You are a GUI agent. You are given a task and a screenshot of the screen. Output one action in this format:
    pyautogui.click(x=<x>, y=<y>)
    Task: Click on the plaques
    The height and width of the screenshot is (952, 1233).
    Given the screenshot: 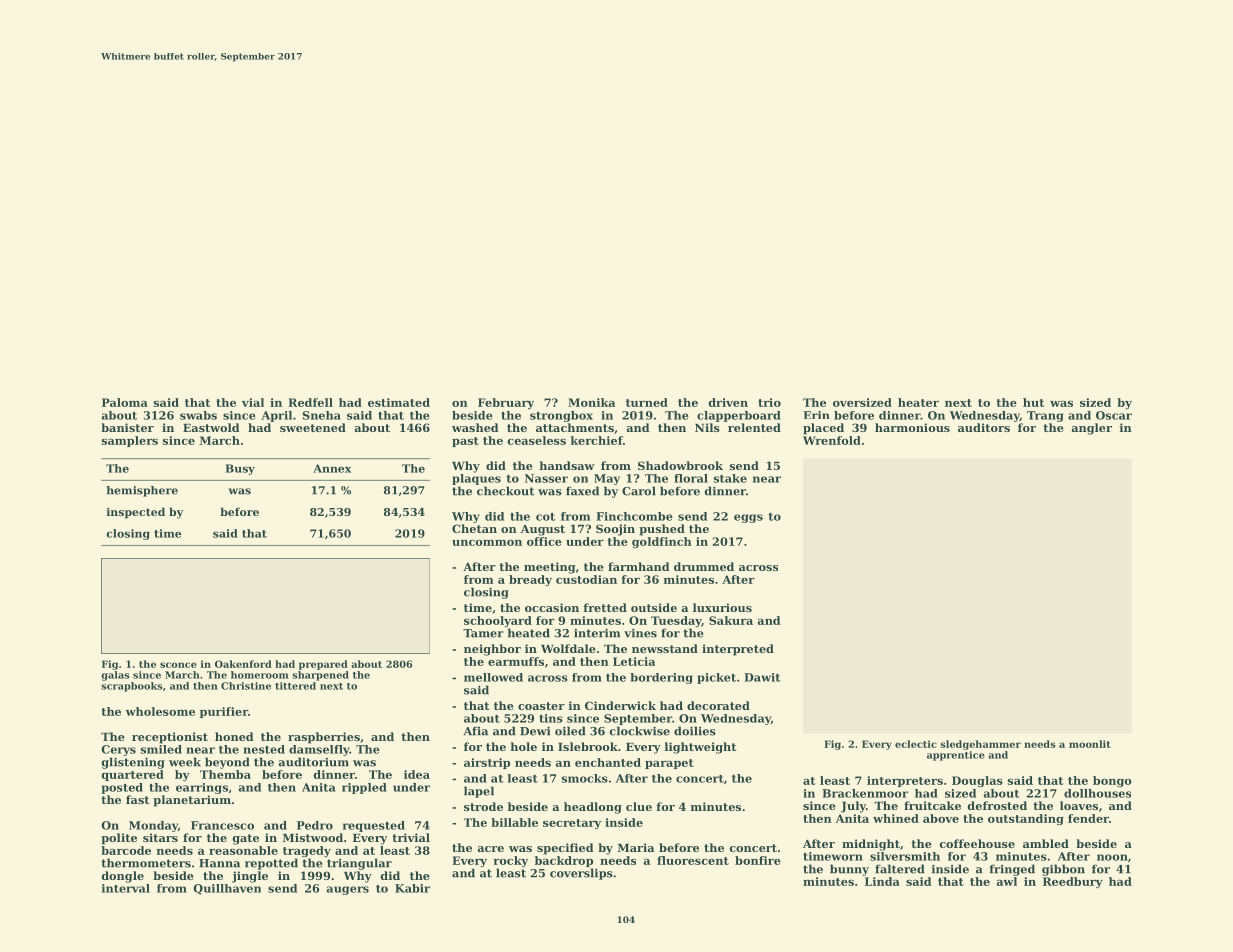 What is the action you would take?
    pyautogui.click(x=476, y=479)
